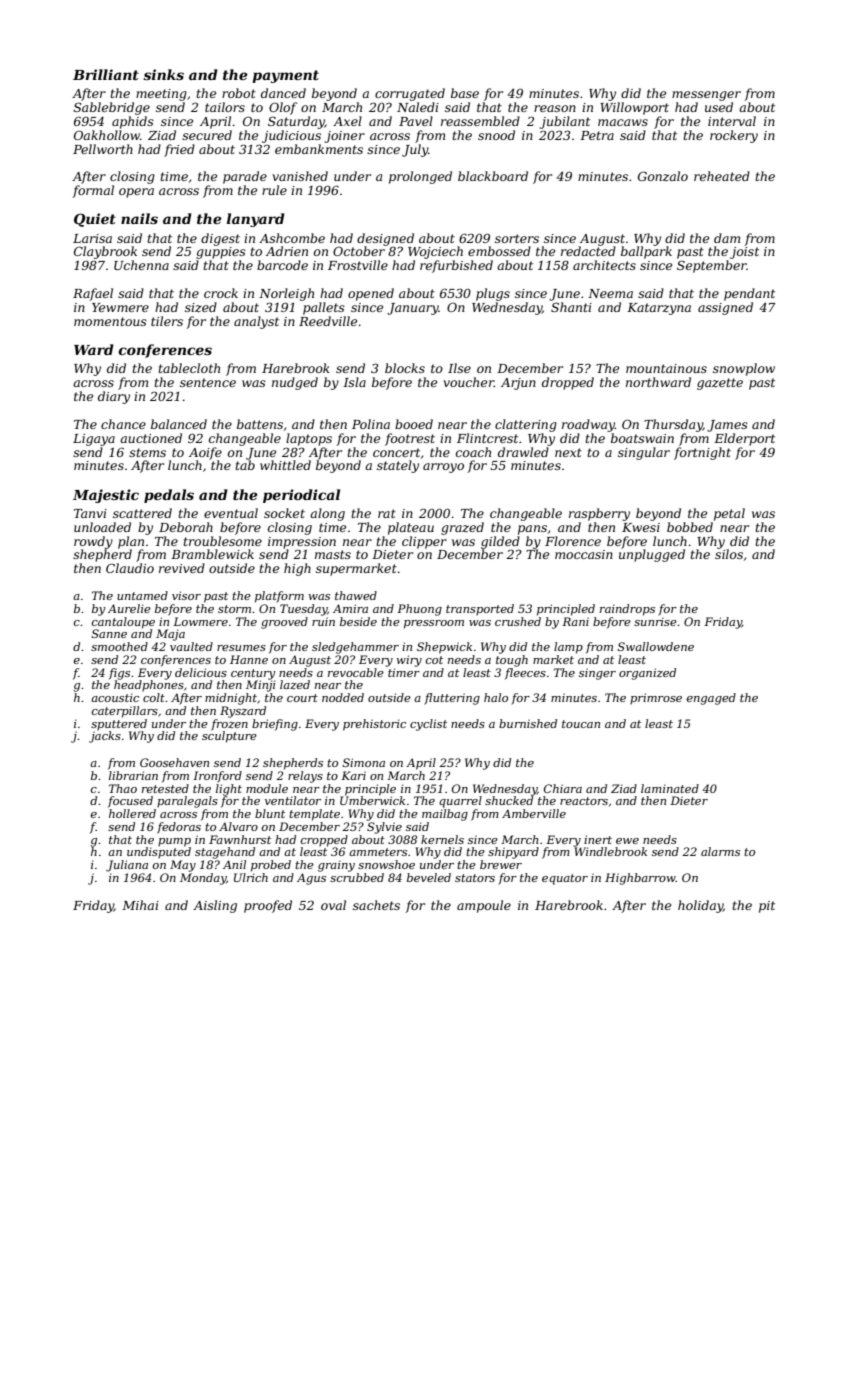 The height and width of the screenshot is (1400, 849). Describe the element at coordinates (179, 828) in the screenshot. I see `fedoras` at that location.
